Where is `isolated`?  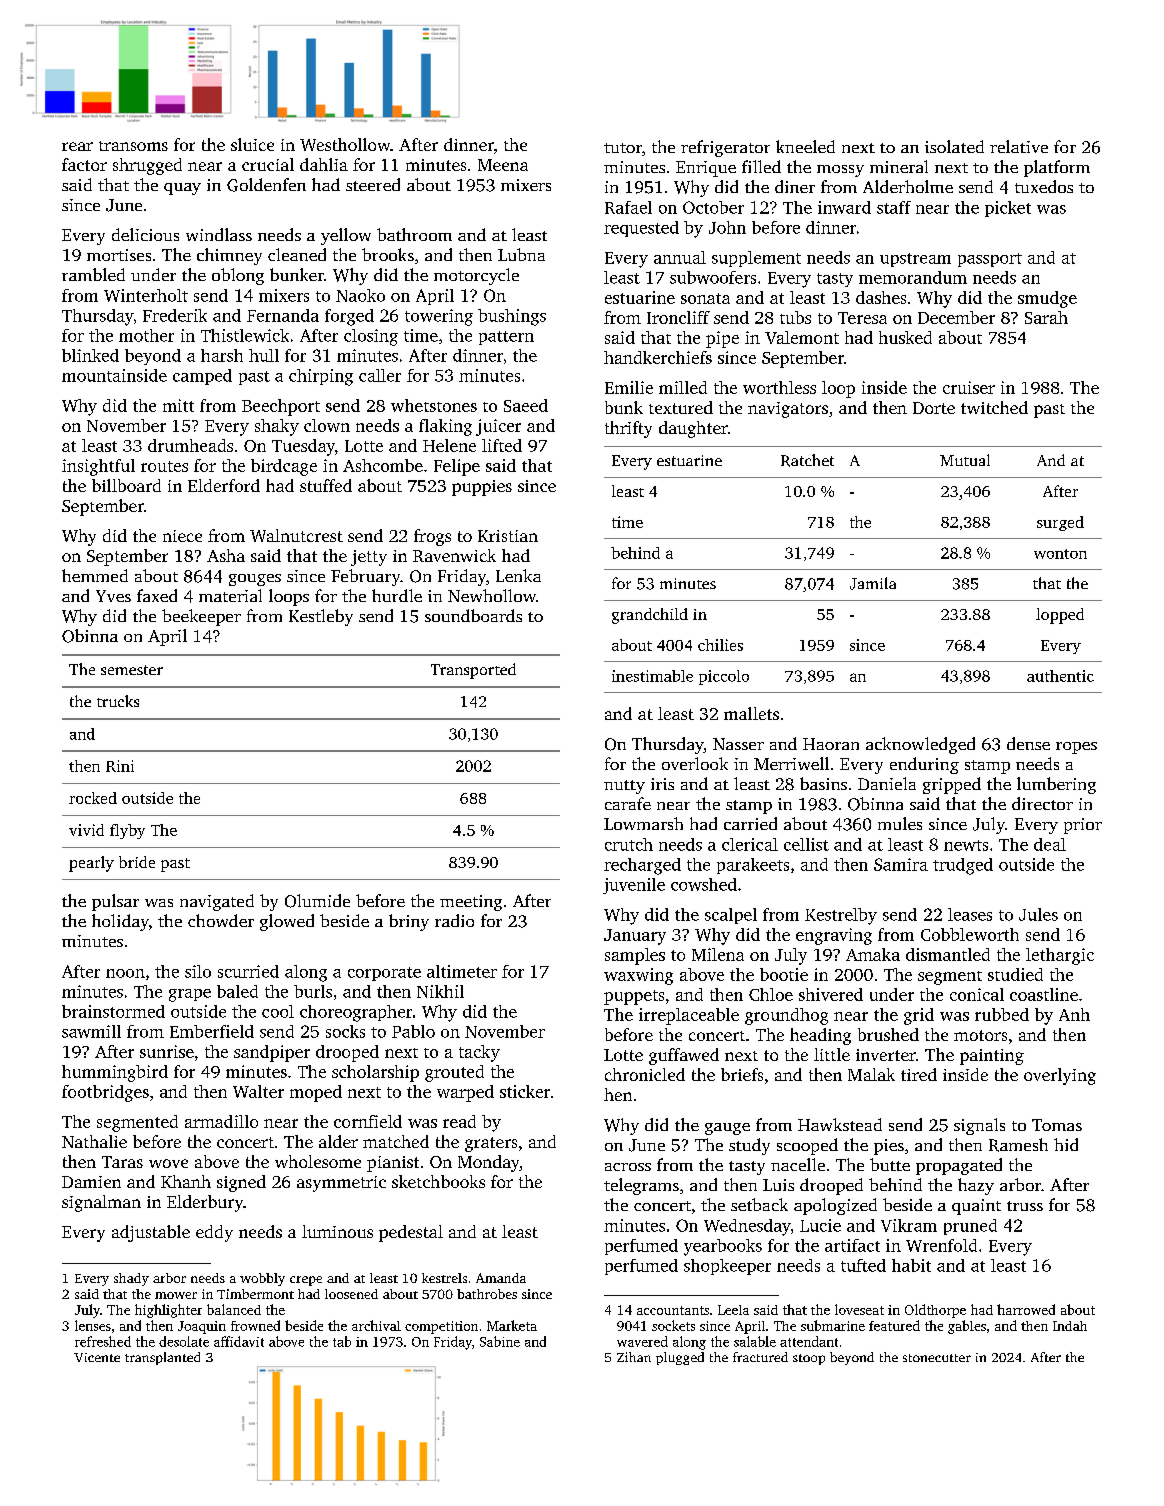
isolated is located at coordinates (954, 146).
